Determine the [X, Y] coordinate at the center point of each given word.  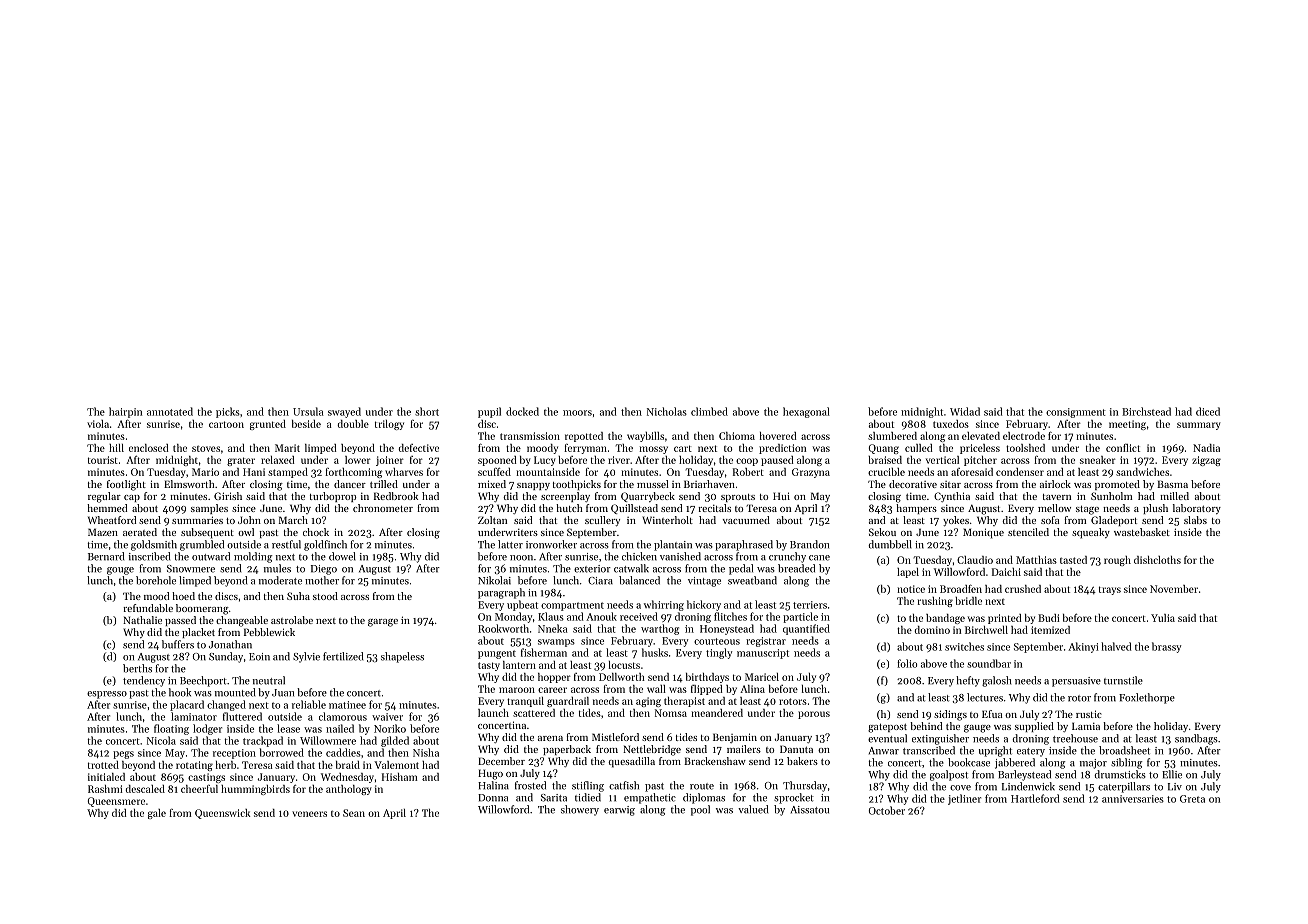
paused [777, 461]
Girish [228, 496]
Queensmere [116, 802]
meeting [1127, 425]
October [887, 810]
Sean [354, 813]
